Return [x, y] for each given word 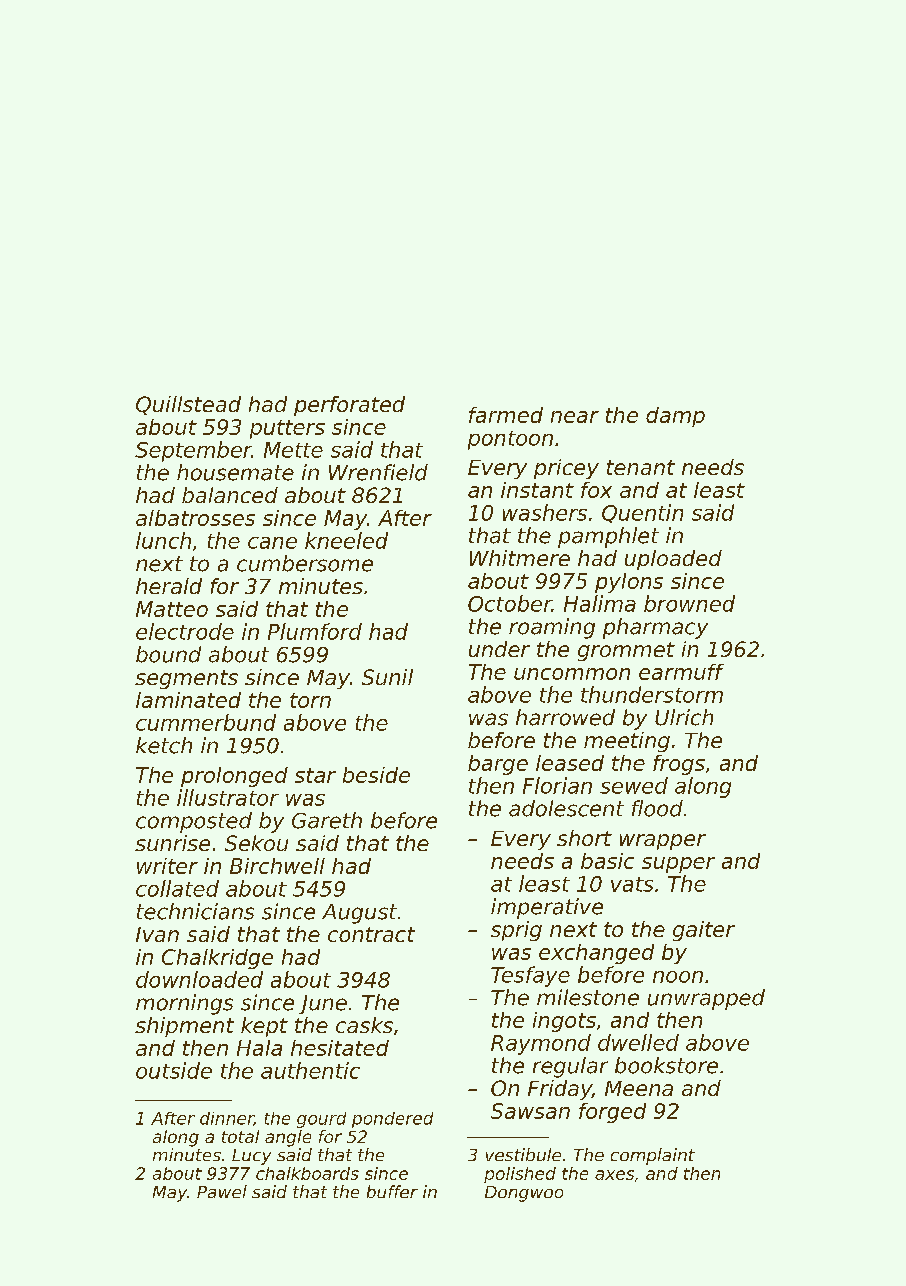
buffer [392, 1191]
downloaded [199, 979]
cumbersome [305, 563]
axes [614, 1175]
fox [596, 490]
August [359, 914]
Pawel [222, 1191]
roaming [552, 628]
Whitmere [520, 558]
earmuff [681, 672]
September [193, 451]
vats [632, 884]
